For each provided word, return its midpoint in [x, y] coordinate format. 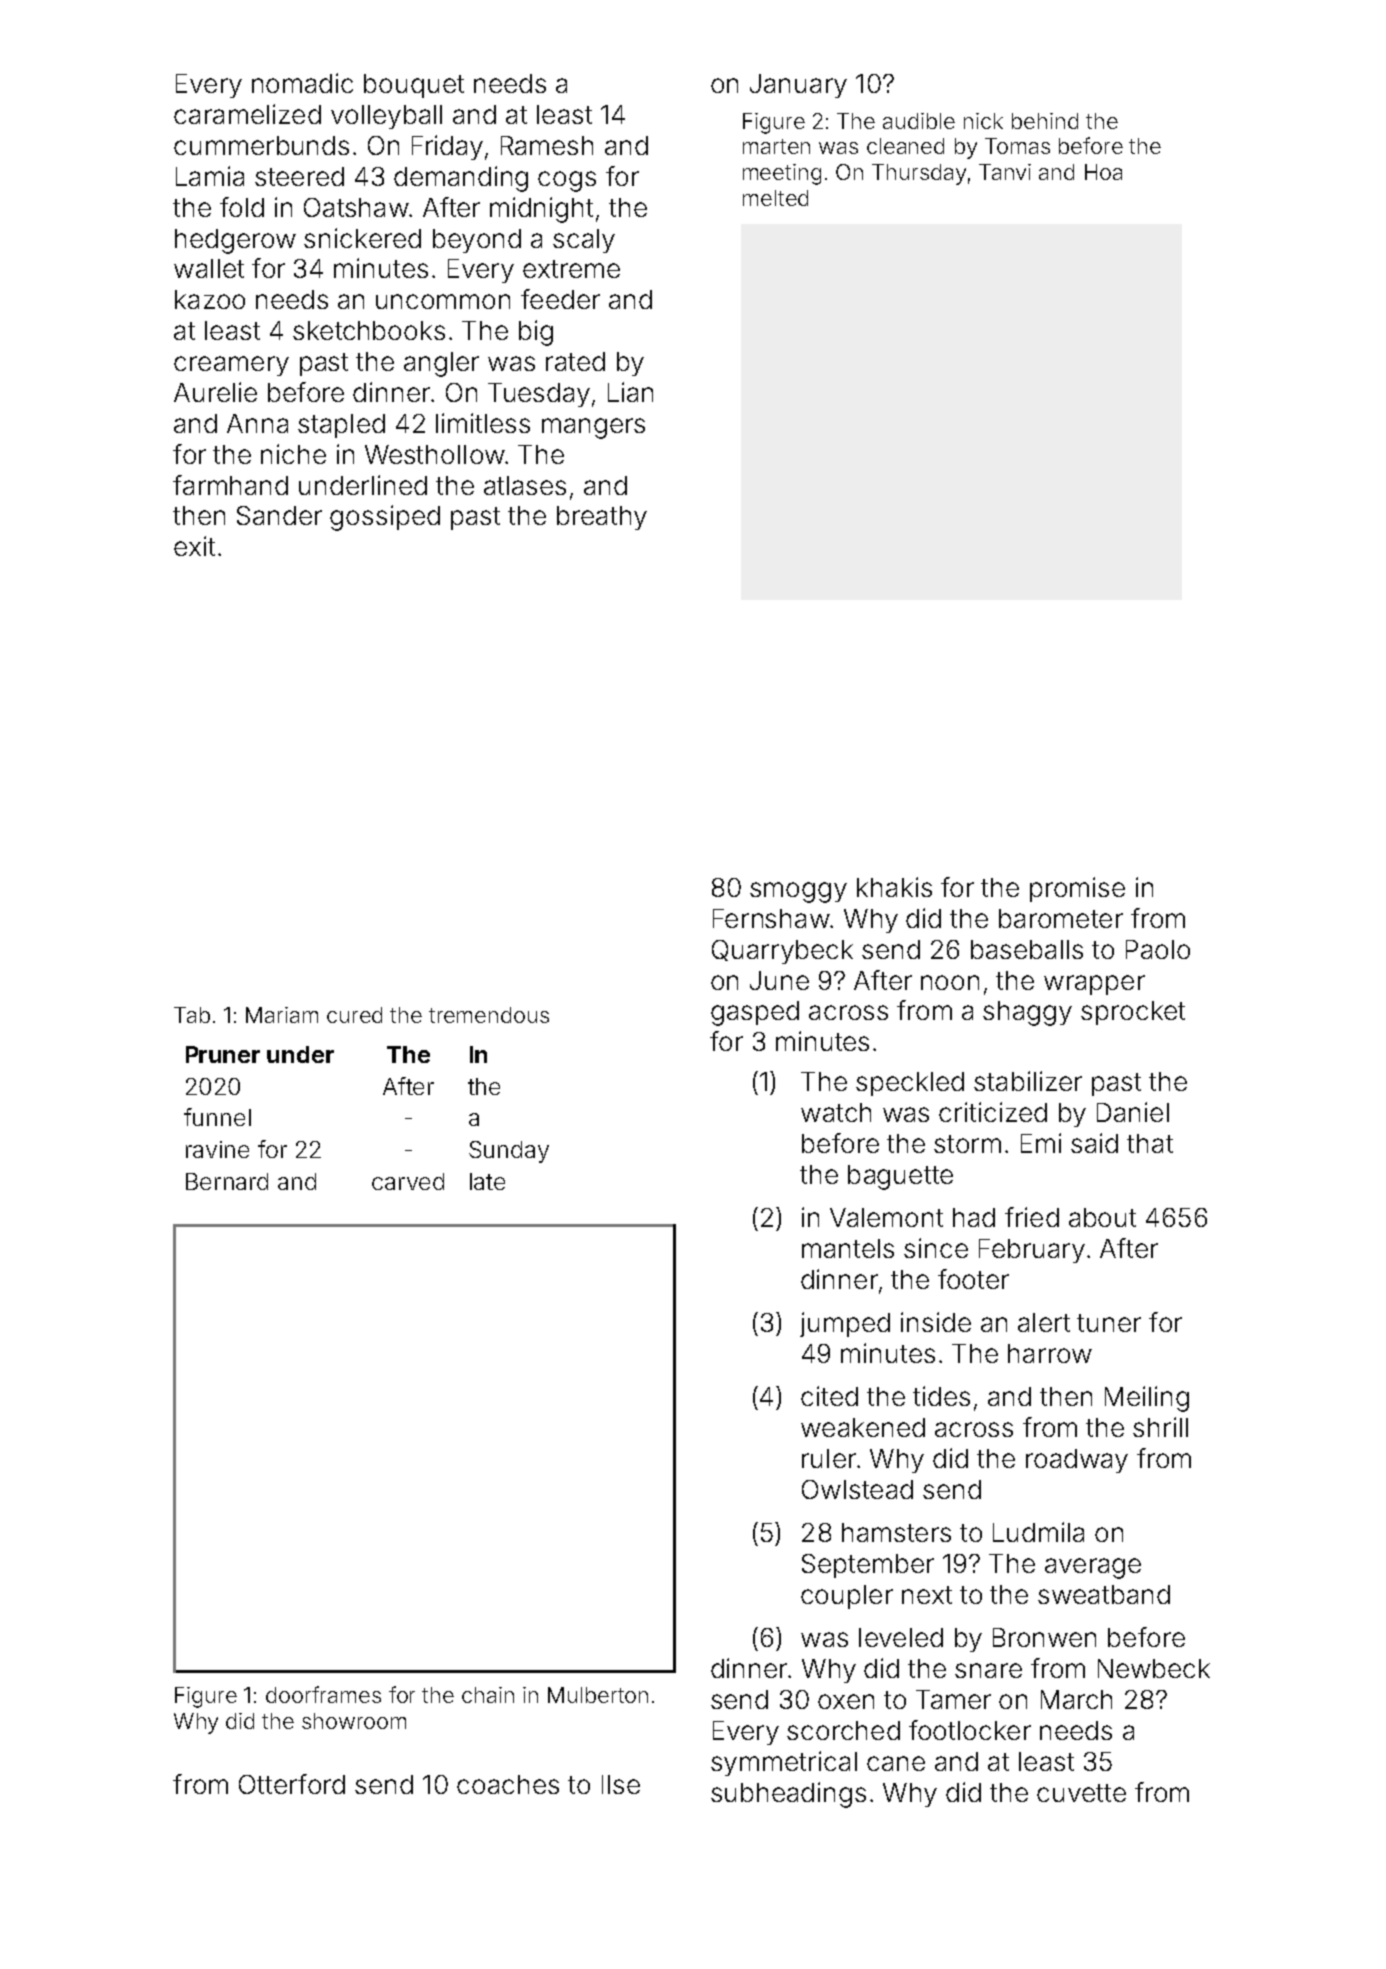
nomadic [302, 83]
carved [408, 1181]
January [798, 86]
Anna [257, 423]
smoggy [798, 892]
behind [1045, 121]
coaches [508, 1784]
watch [836, 1112]
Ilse [621, 1784]
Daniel [1133, 1112]
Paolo [1158, 949]
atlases [525, 485]
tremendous [489, 1015]
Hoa [1103, 172]
